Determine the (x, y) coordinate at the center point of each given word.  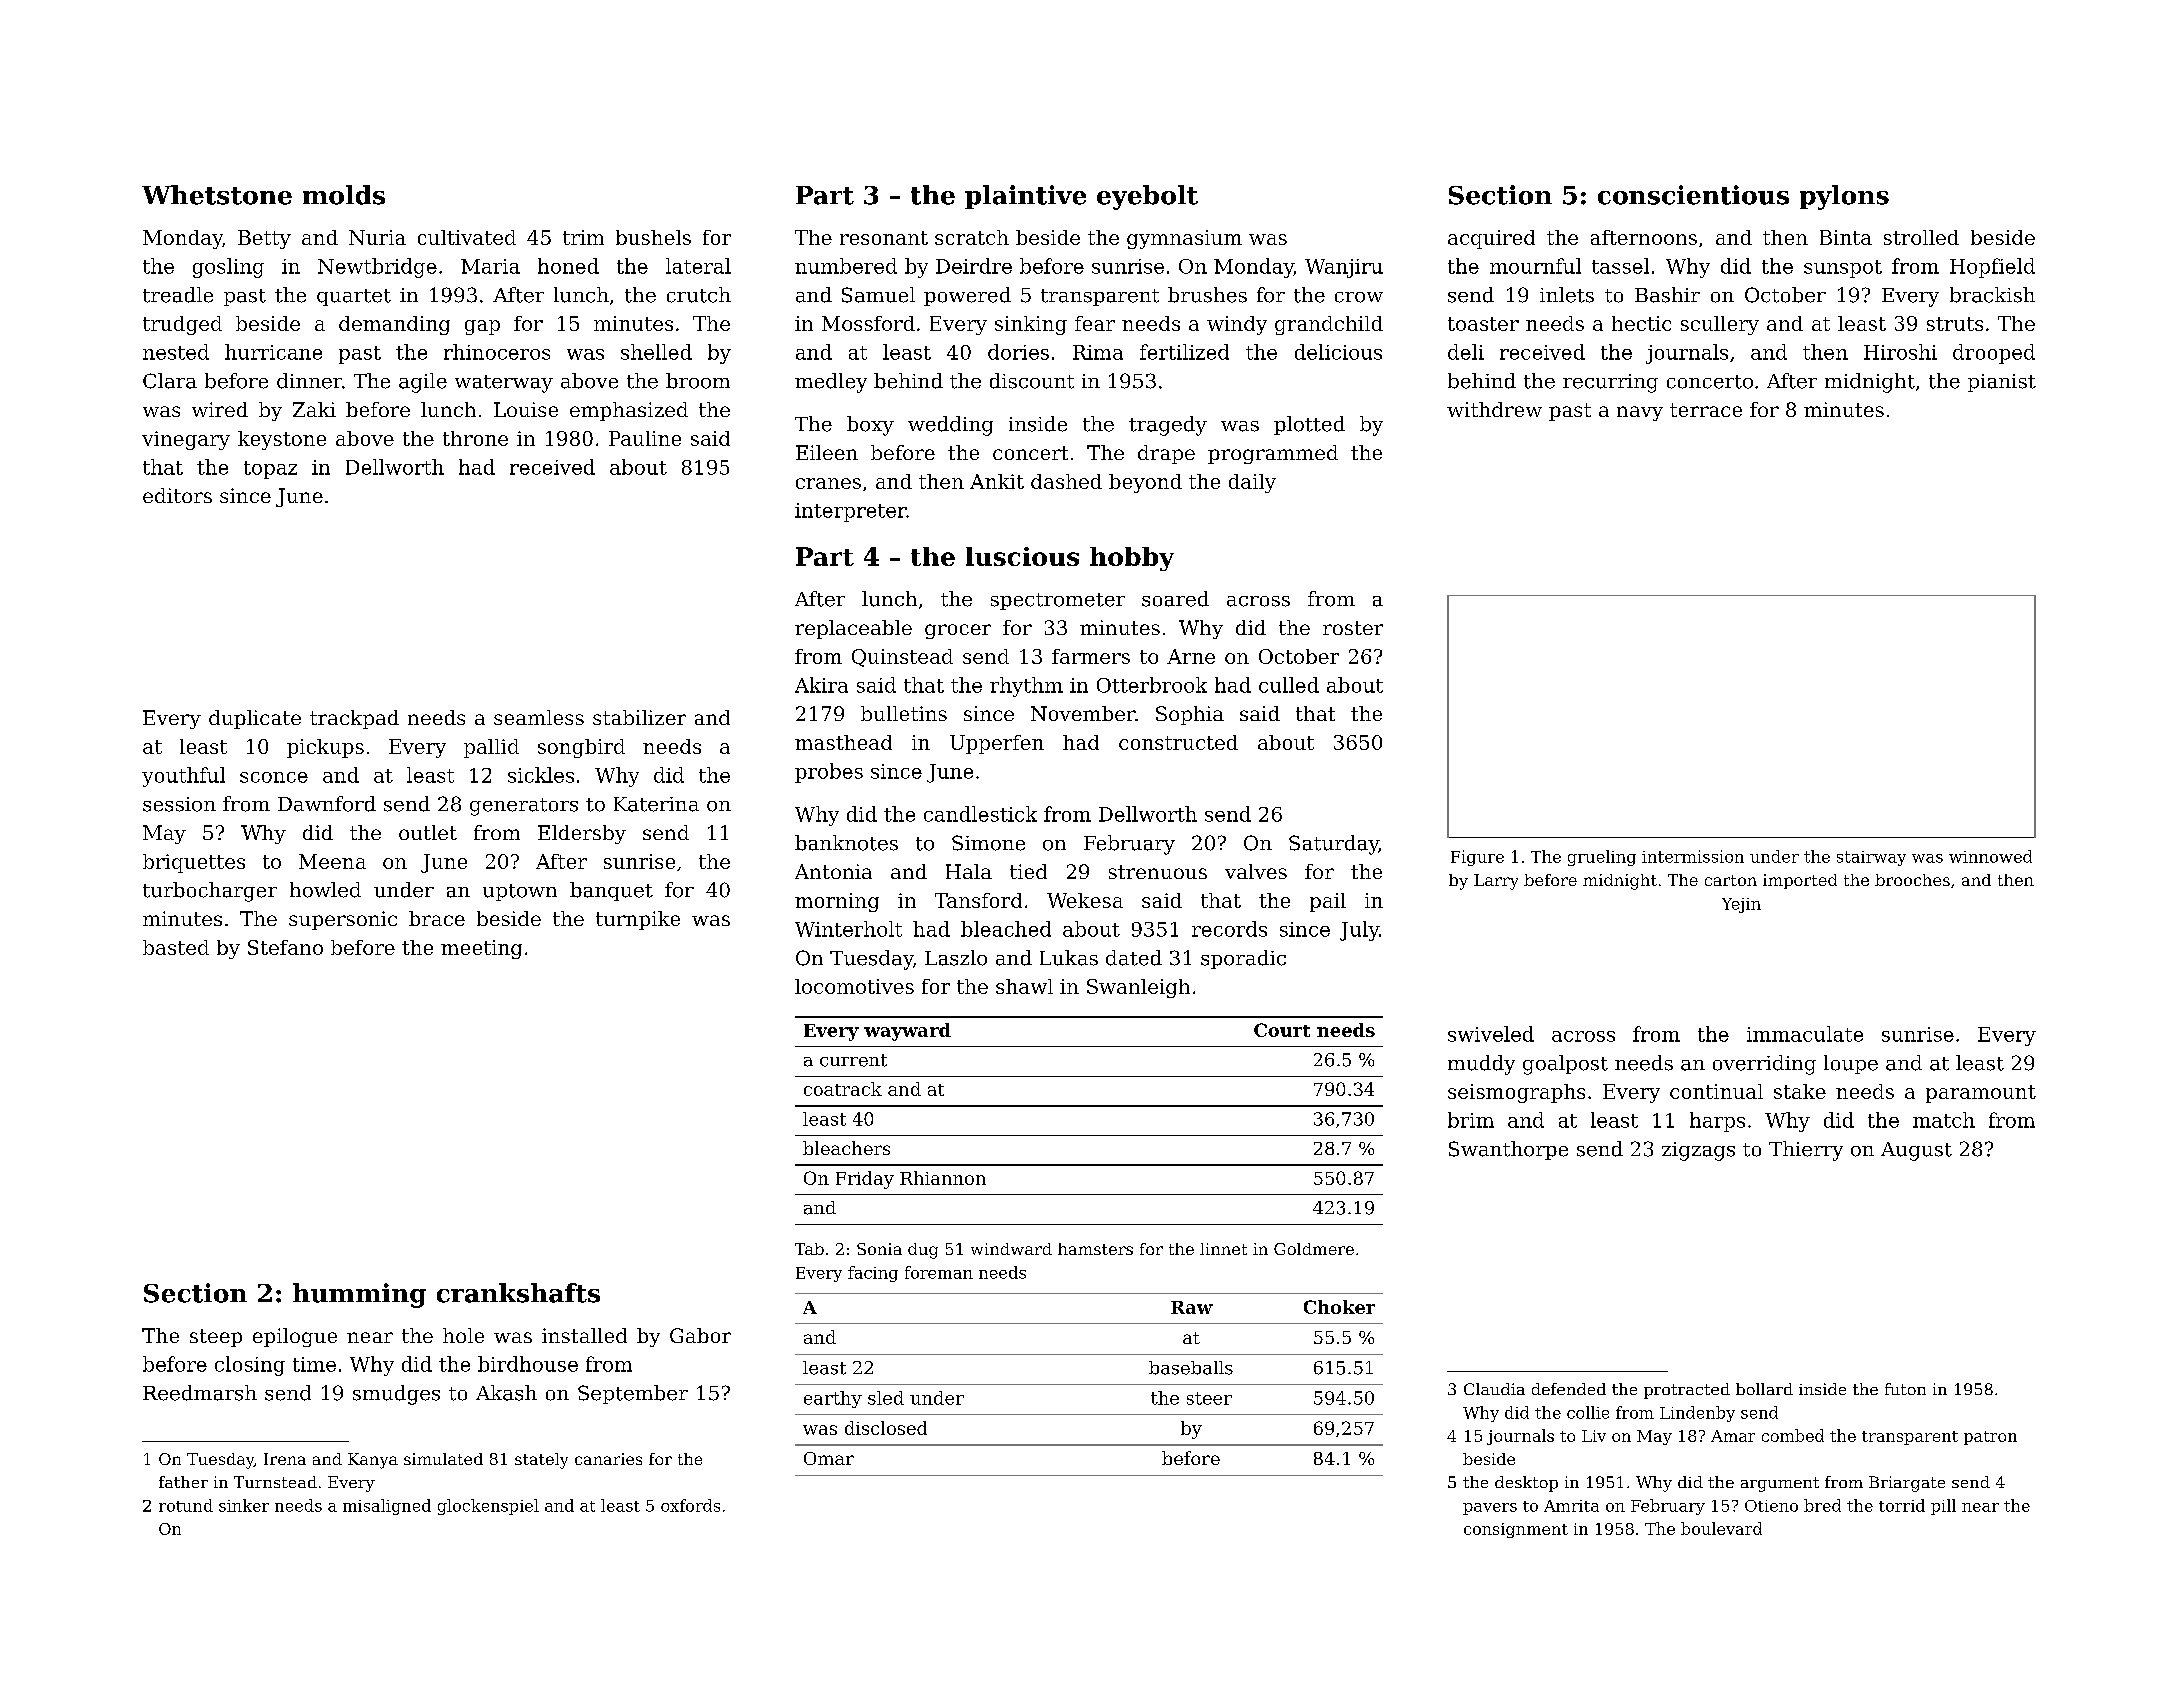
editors (177, 495)
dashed (1066, 481)
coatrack (843, 1089)
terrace (1706, 410)
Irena (285, 1459)
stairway (1871, 858)
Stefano (285, 947)
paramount (1981, 1094)
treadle (178, 295)
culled (1289, 685)
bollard (1764, 1389)
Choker (1339, 1307)
